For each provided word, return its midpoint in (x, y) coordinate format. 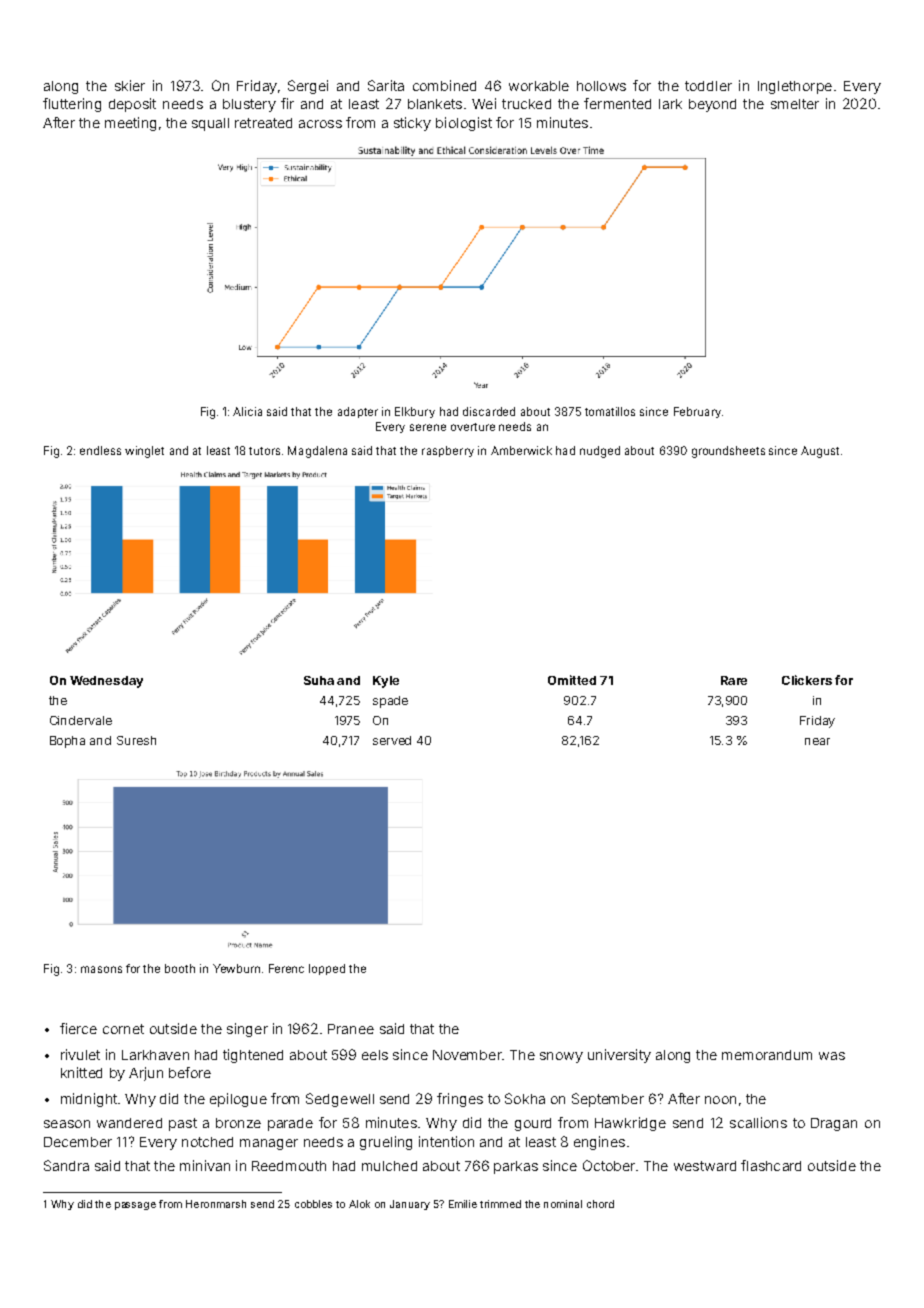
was (832, 1056)
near (817, 741)
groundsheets (728, 452)
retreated (263, 123)
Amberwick (521, 450)
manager (269, 1144)
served (392, 740)
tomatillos (610, 411)
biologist (464, 124)
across (320, 124)
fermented (617, 103)
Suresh (136, 740)
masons (101, 969)
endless (100, 450)
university (619, 1056)
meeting (130, 124)
